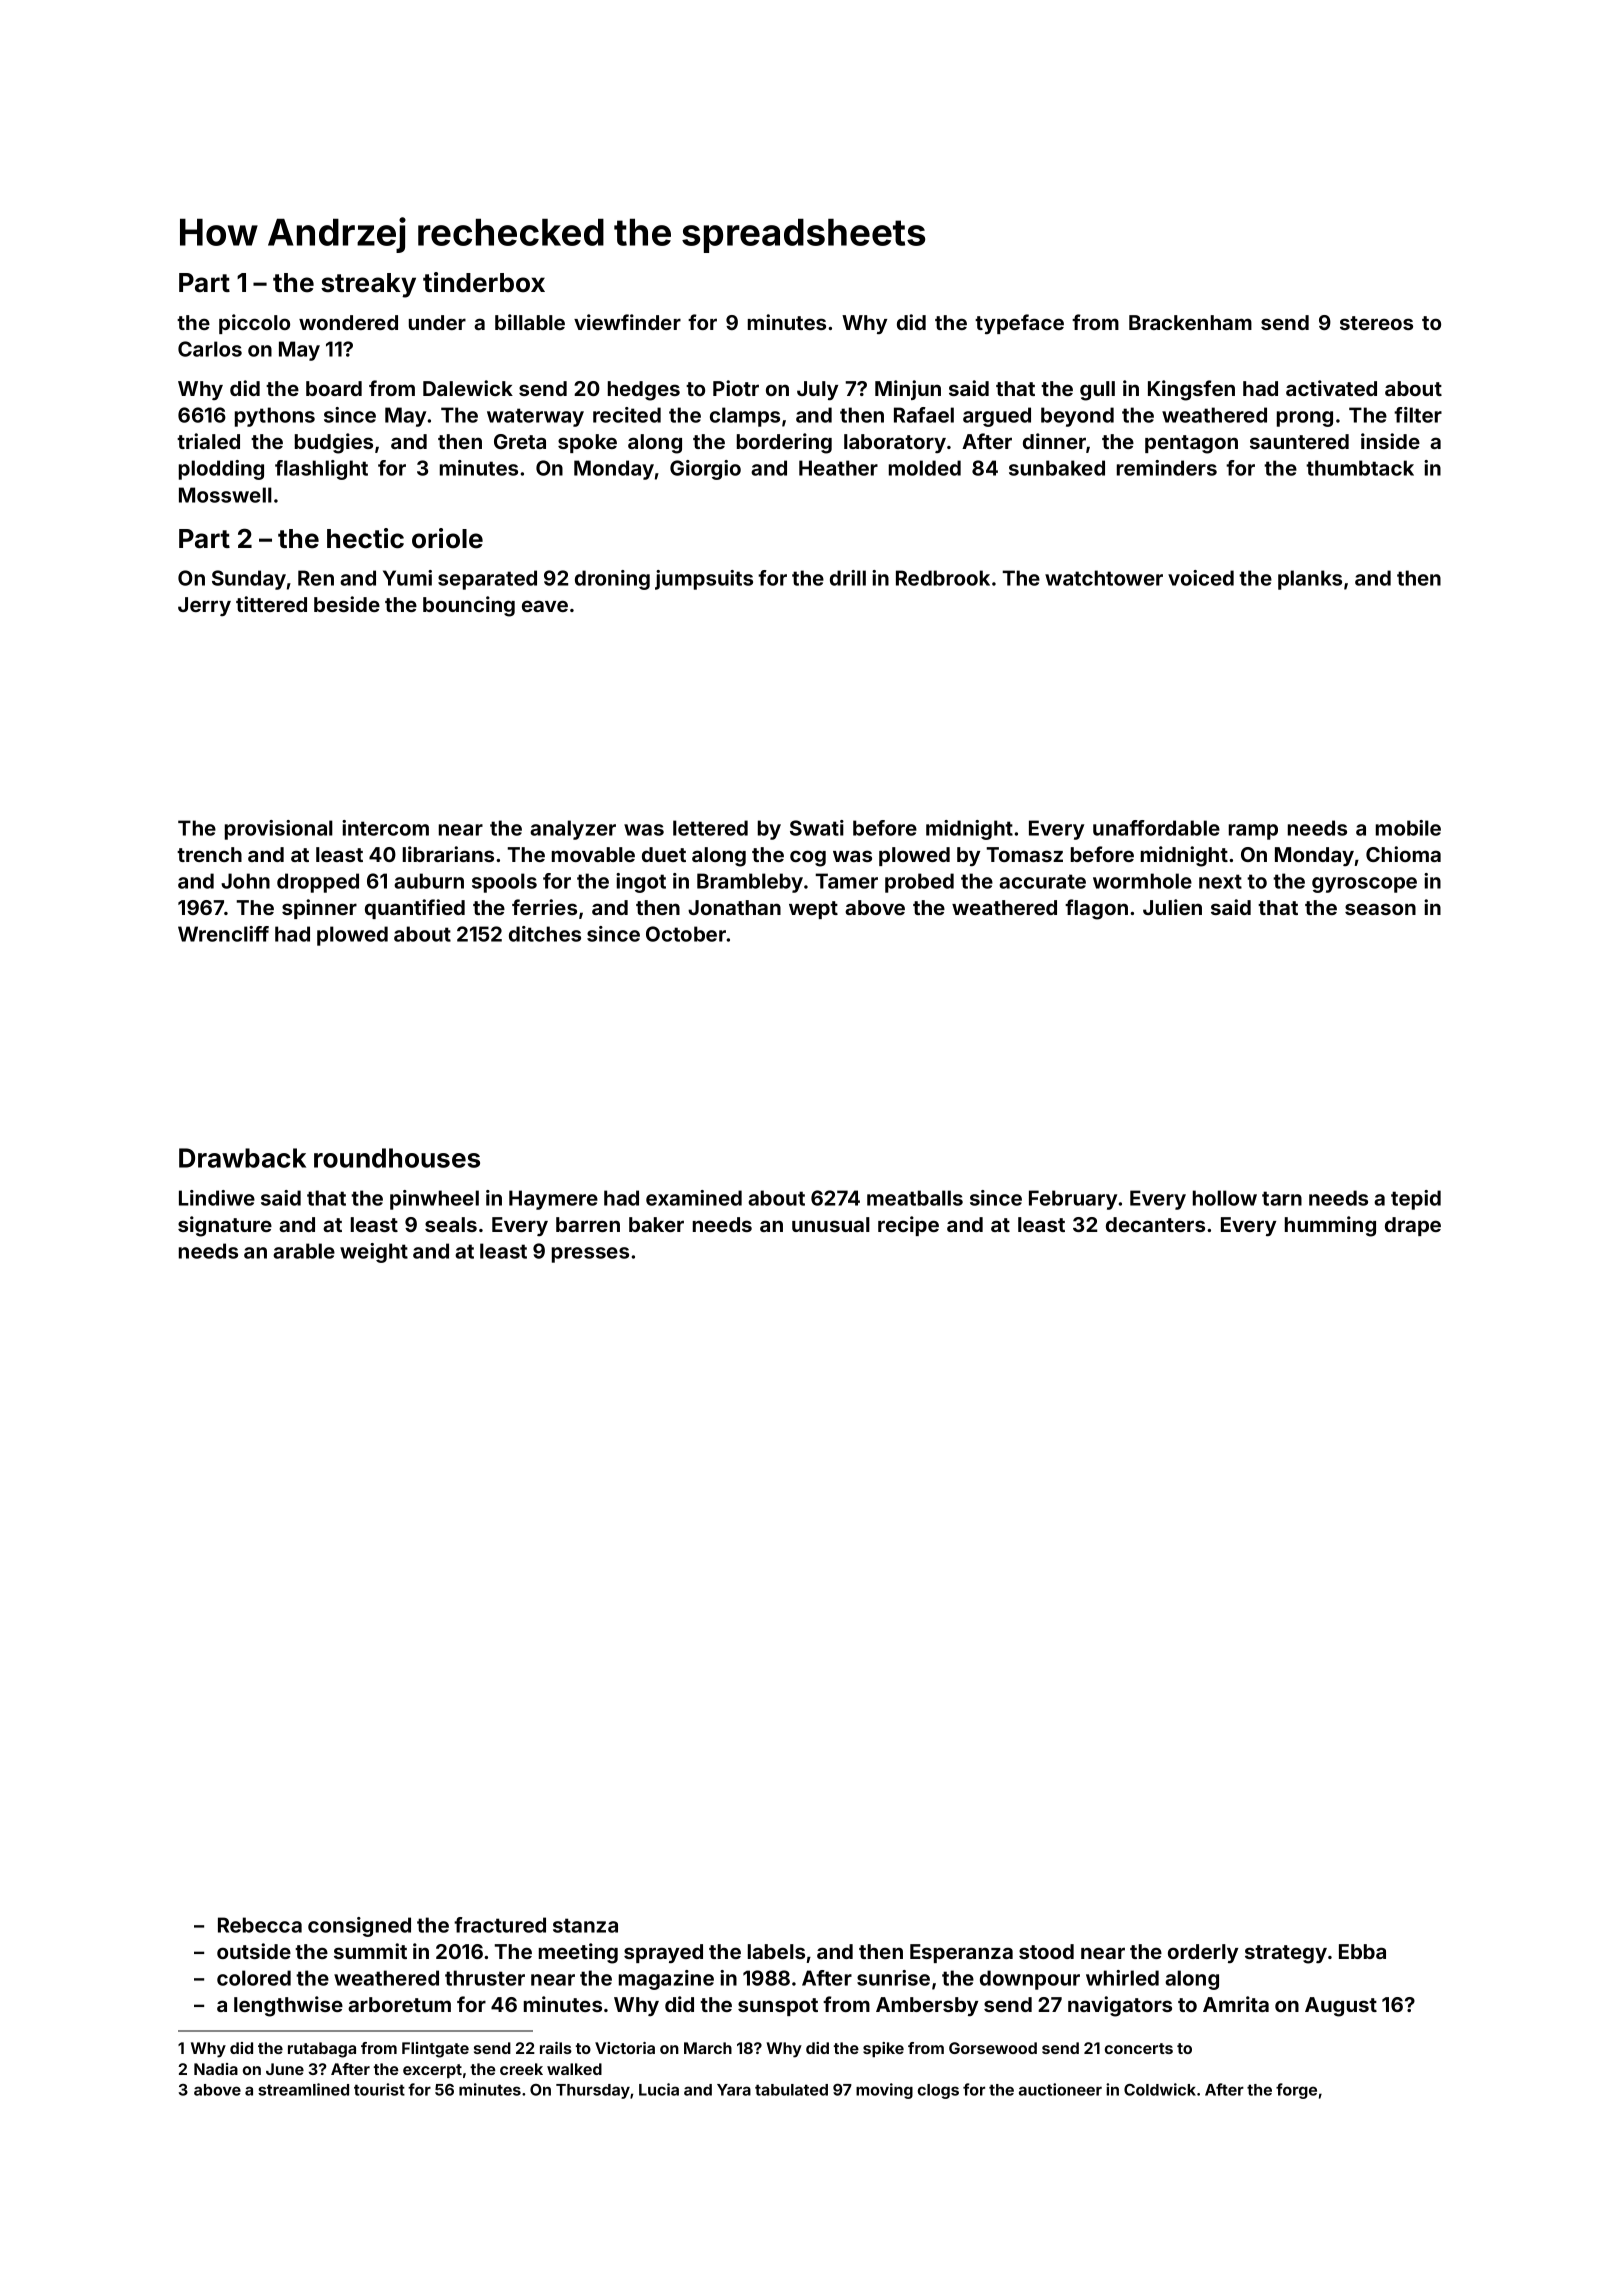 This screenshot has height=2292, width=1620. Describe the element at coordinates (223, 934) in the screenshot. I see `Wrencliff` at that location.
